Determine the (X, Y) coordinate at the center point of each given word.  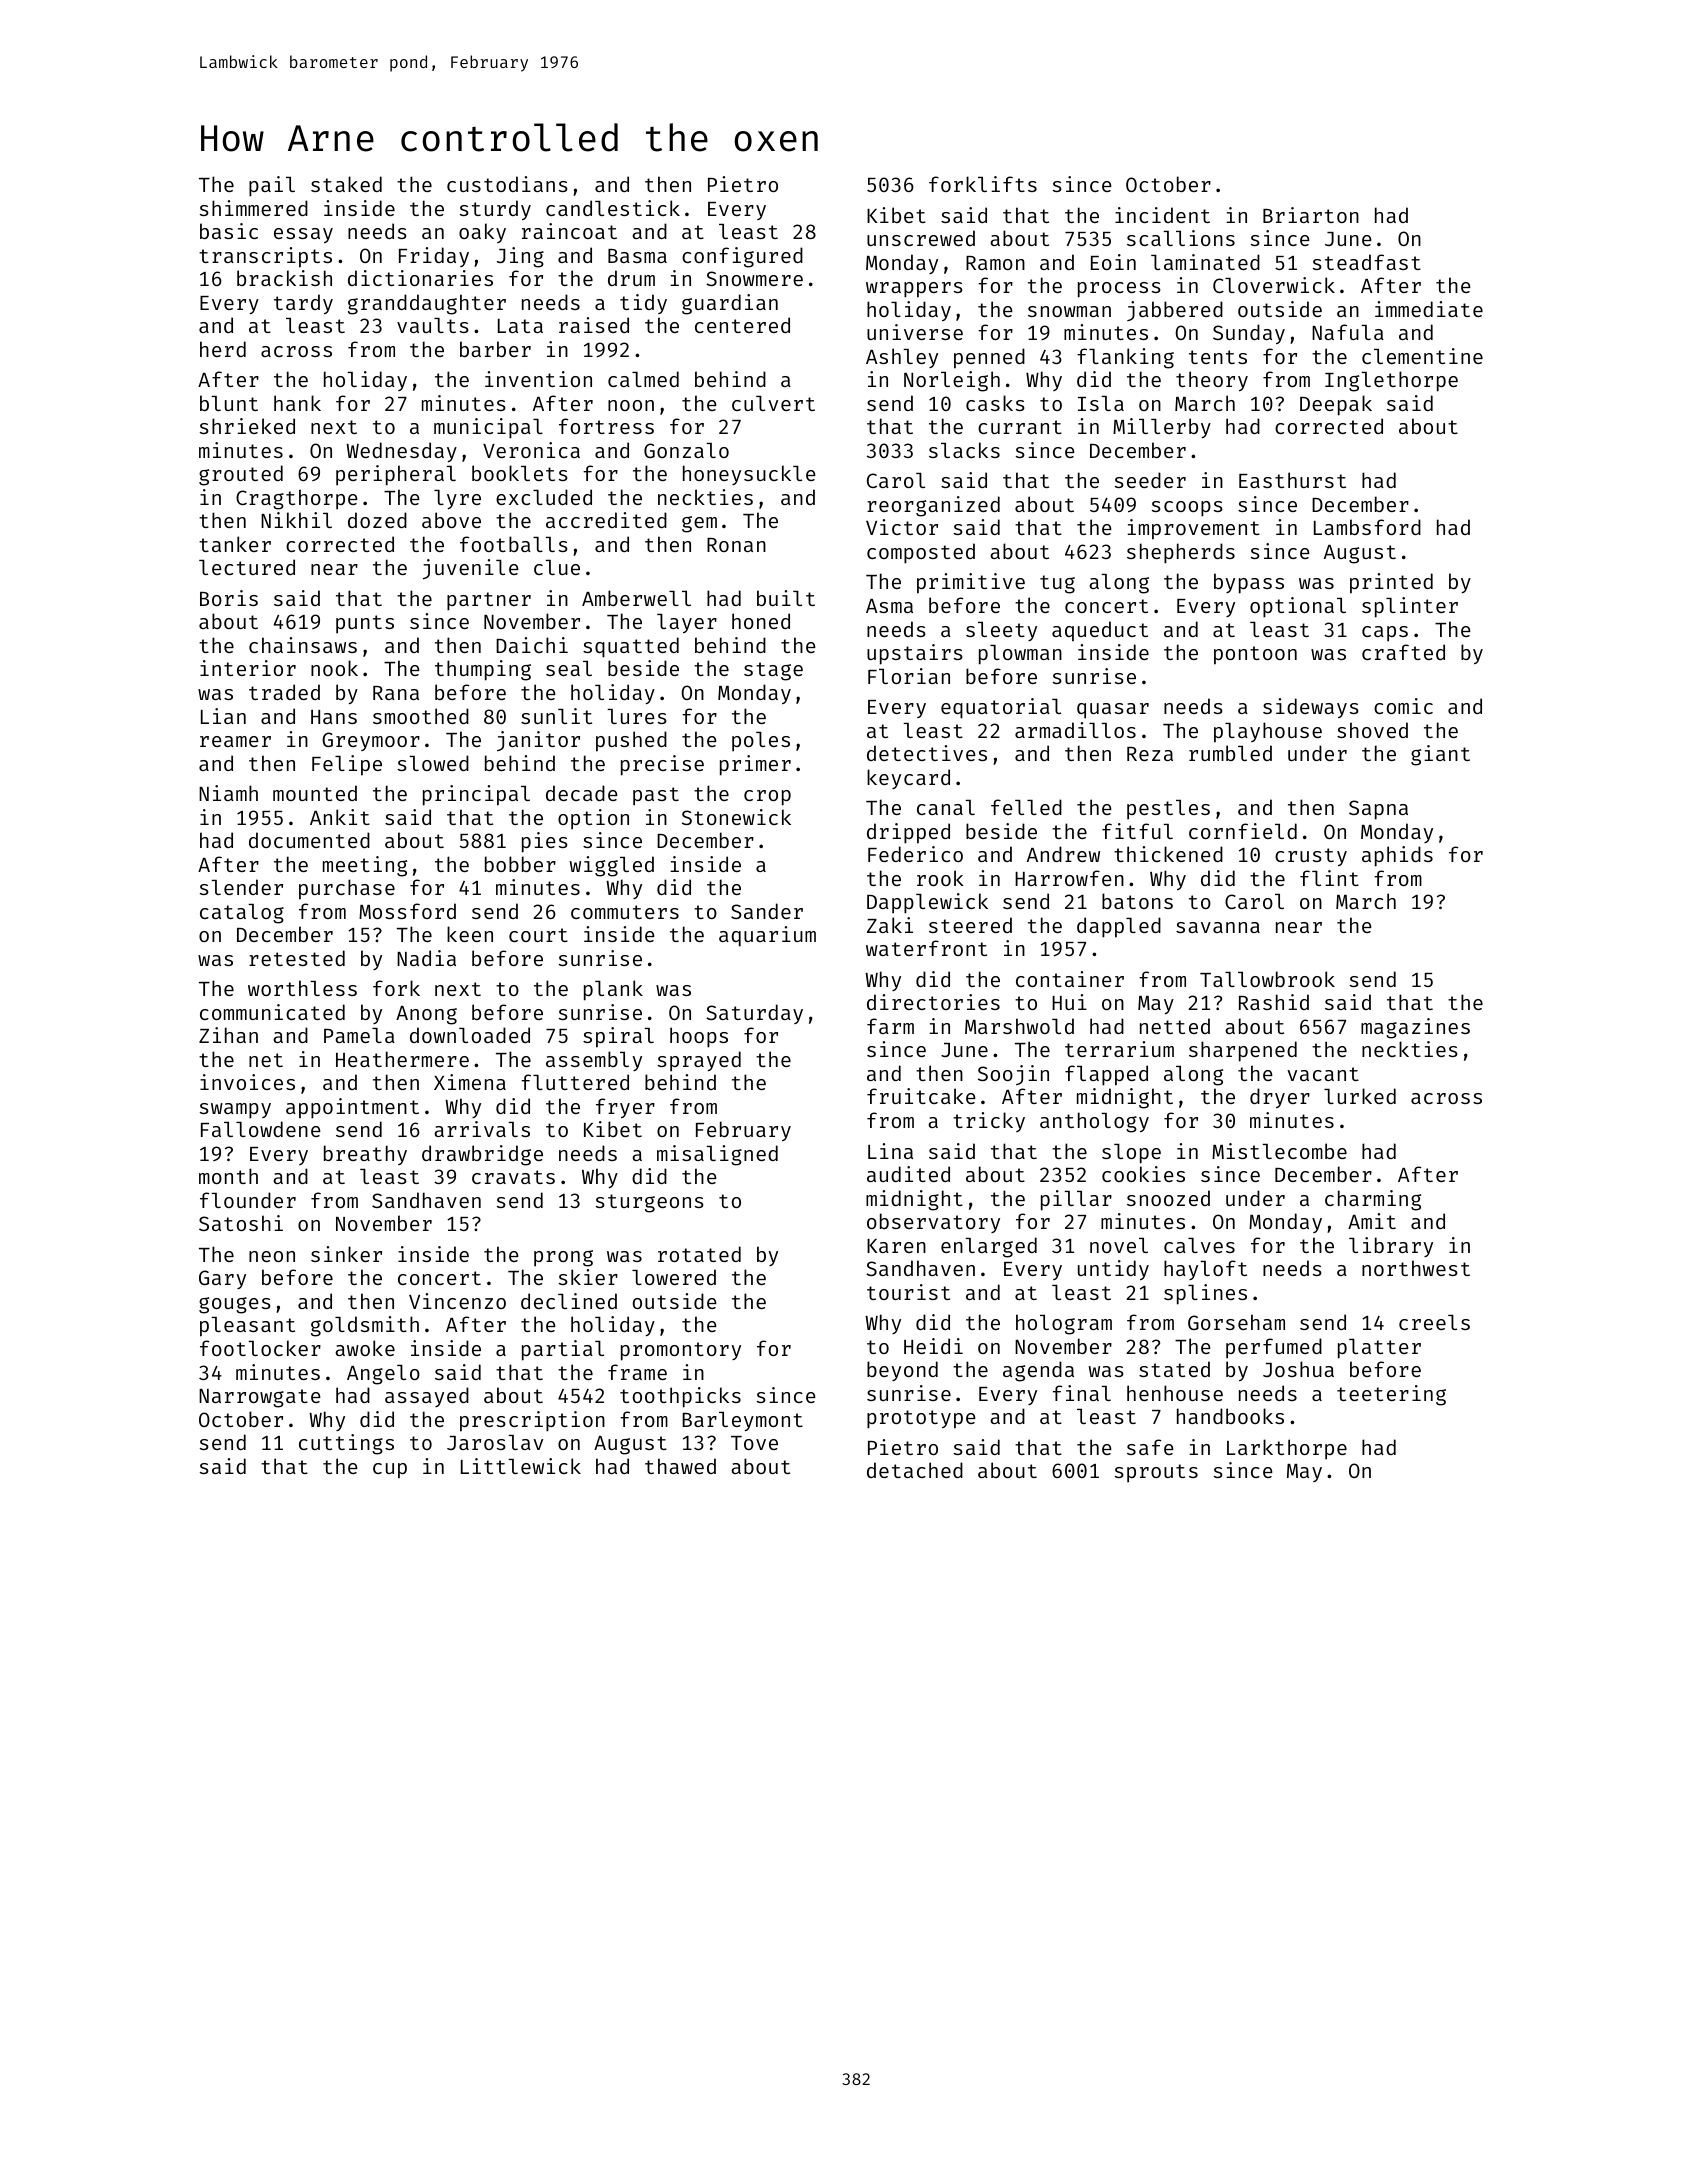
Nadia (426, 958)
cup (390, 1471)
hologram (1064, 1324)
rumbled (1230, 753)
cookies (1143, 1174)
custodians (507, 184)
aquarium (767, 936)
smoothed (421, 716)
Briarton (1311, 215)
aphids (1397, 856)
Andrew (1063, 854)
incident (1162, 215)
